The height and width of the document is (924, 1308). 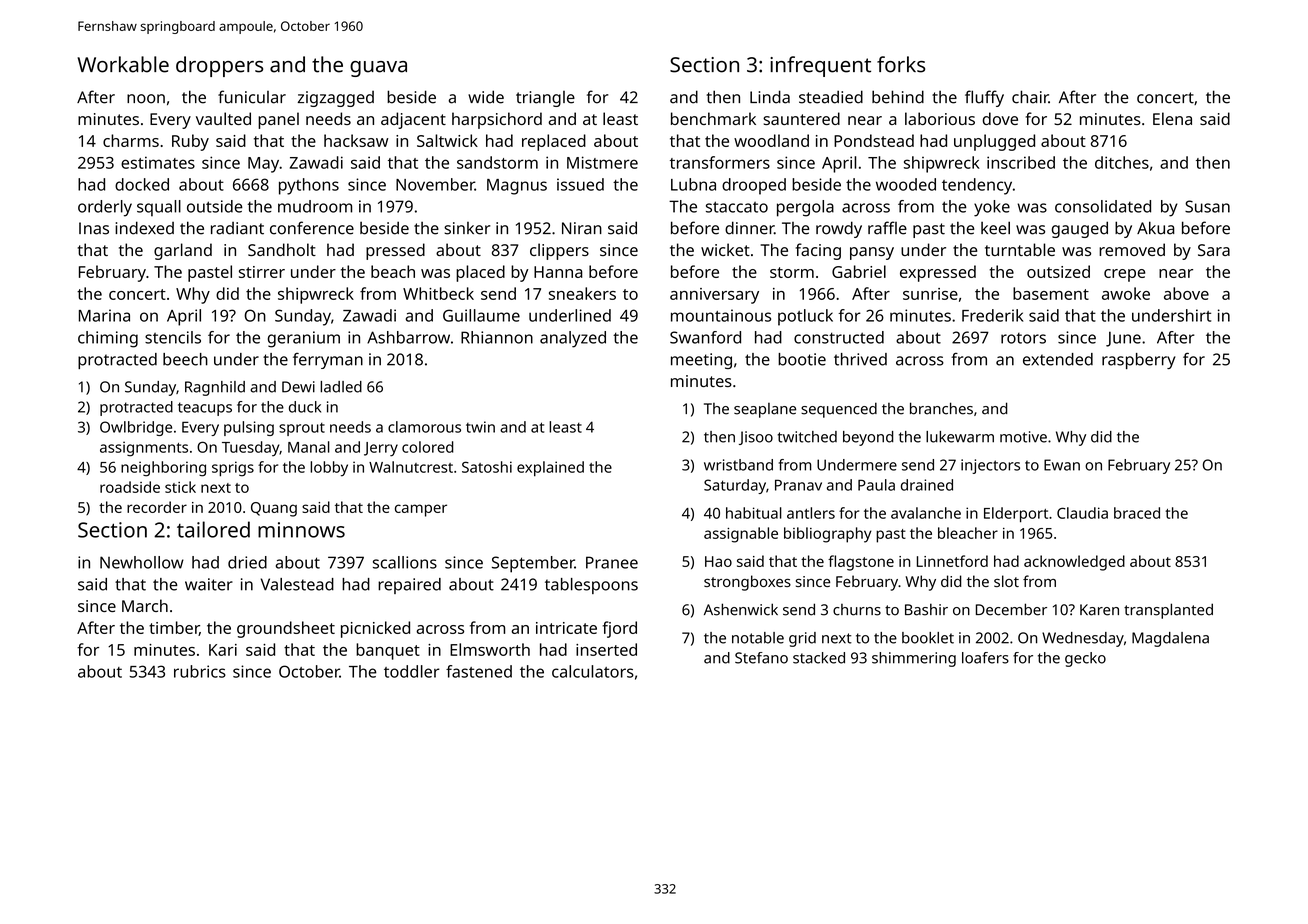 What do you see at coordinates (215, 388) in the document?
I see `Ragnhild` at bounding box center [215, 388].
